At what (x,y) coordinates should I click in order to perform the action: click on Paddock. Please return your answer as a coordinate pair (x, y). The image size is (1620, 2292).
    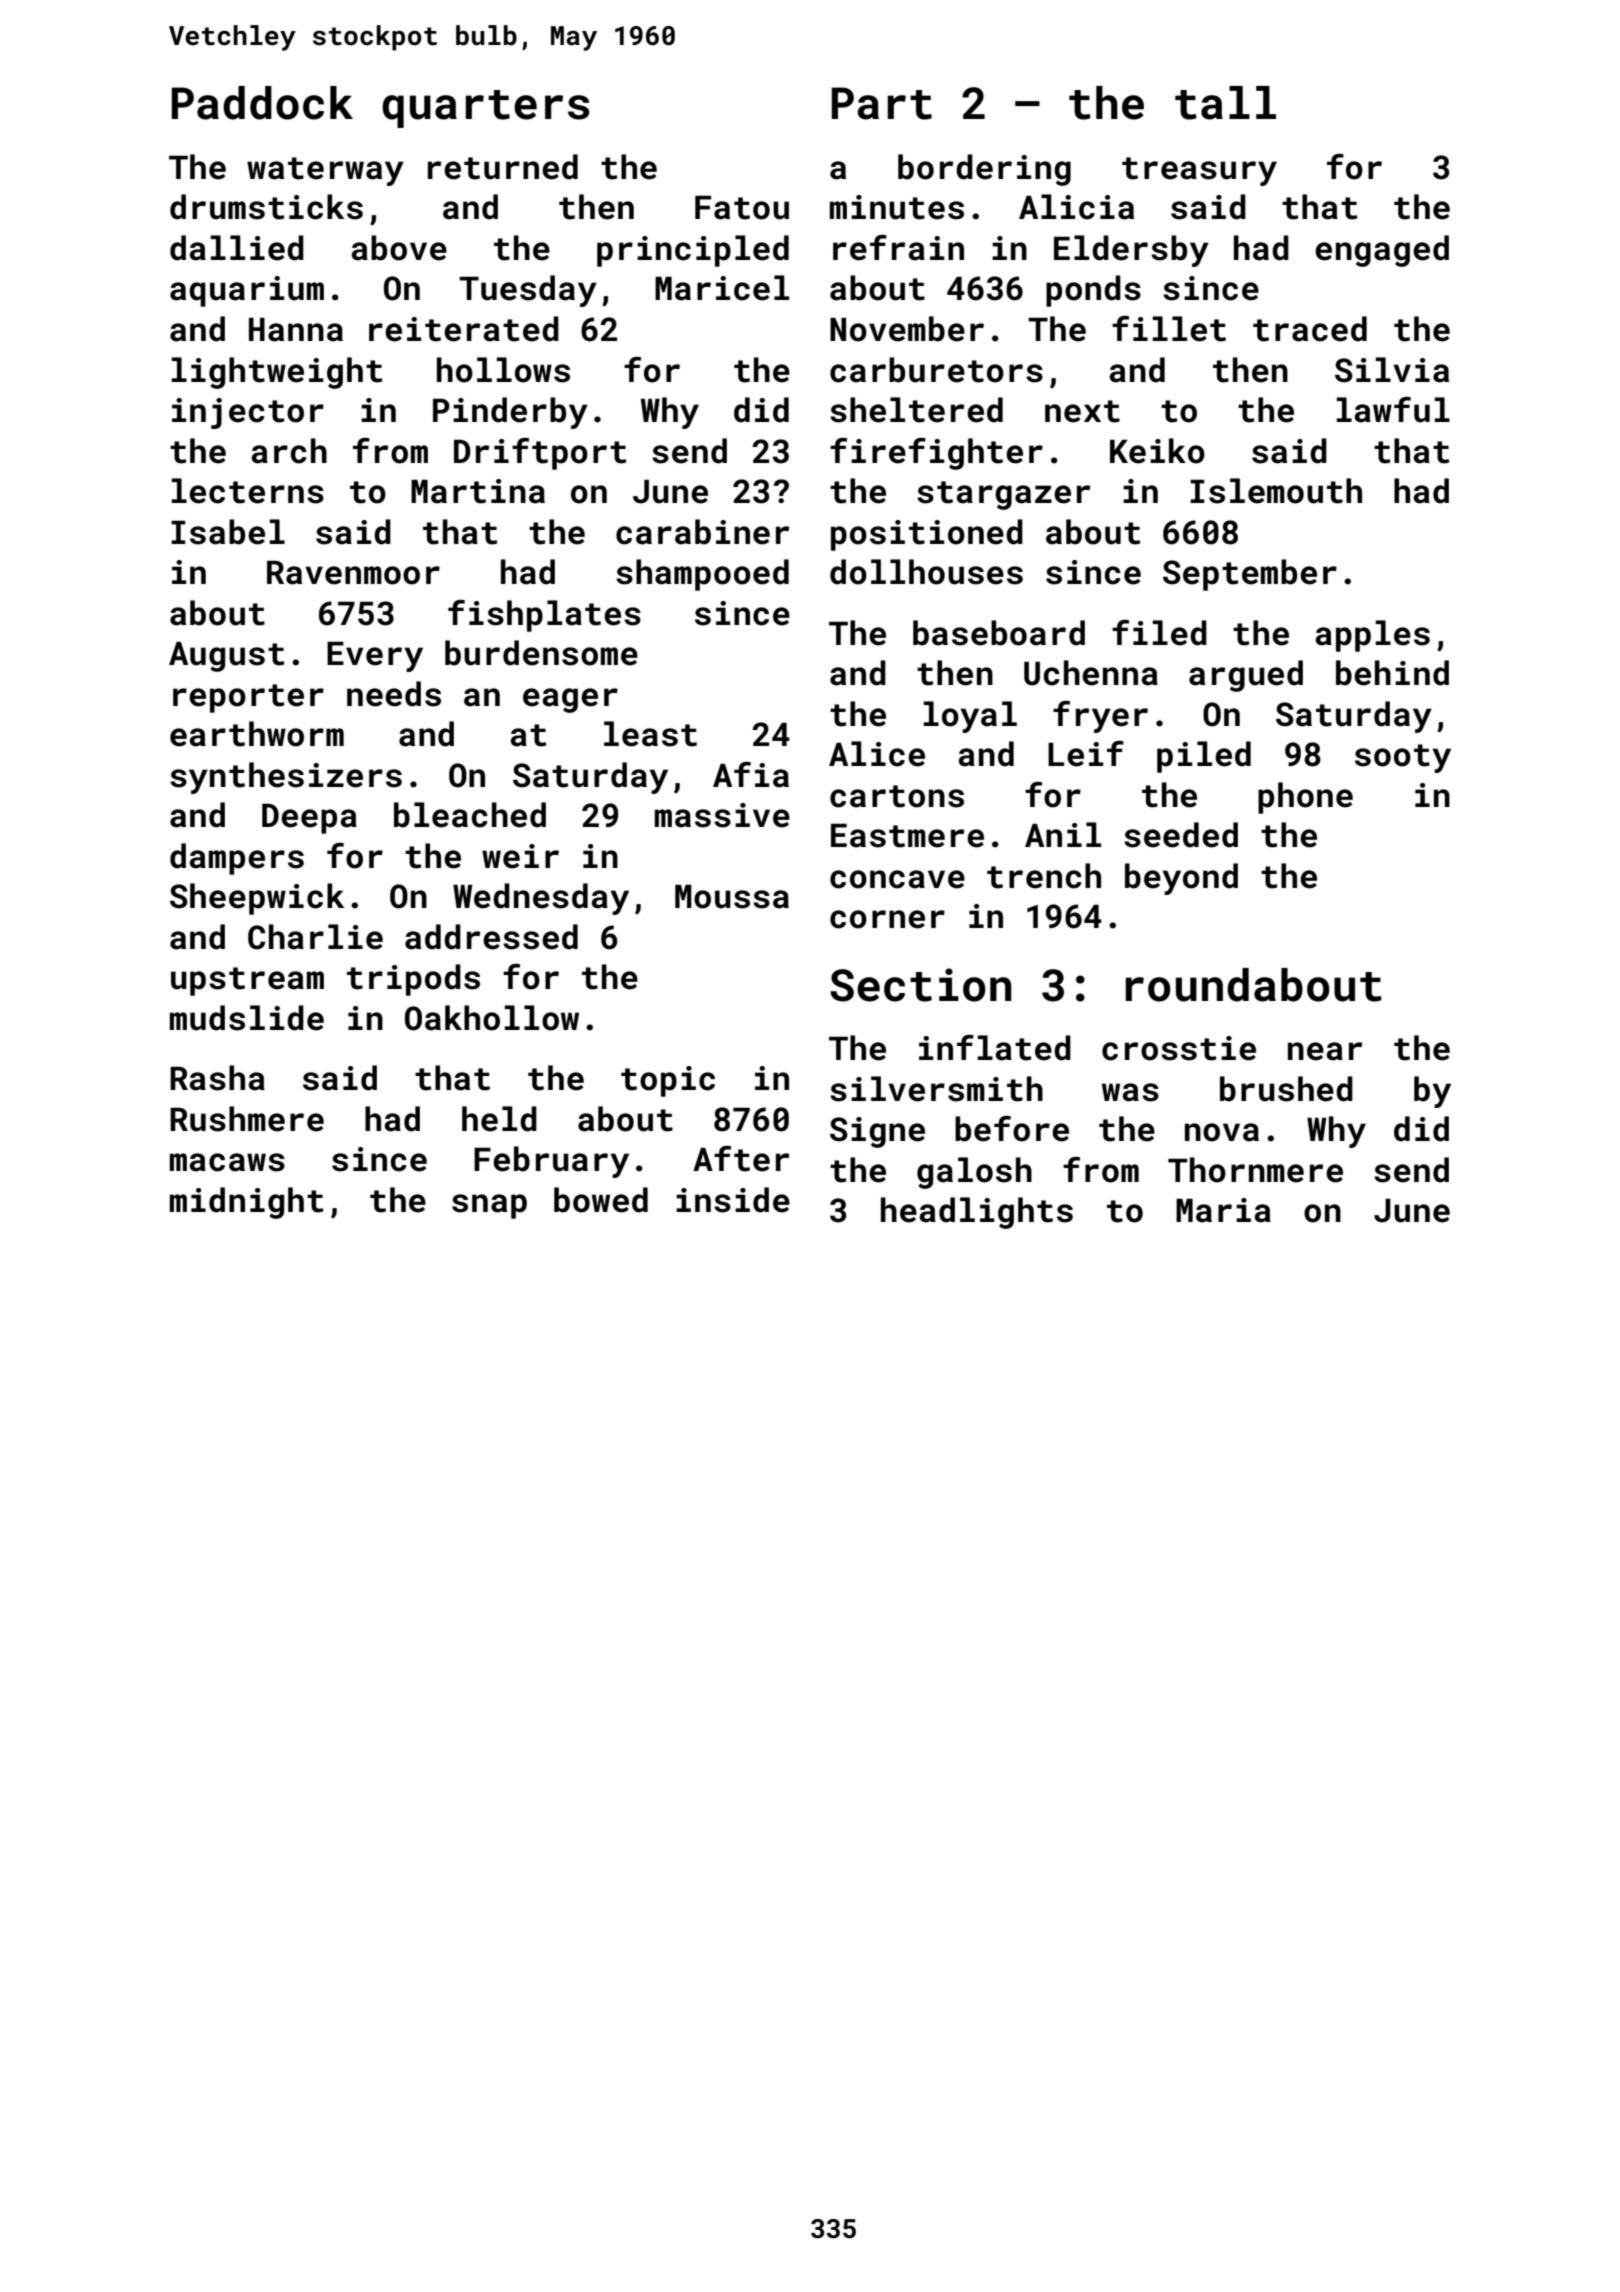
    Looking at the image, I should click on (262, 103).
